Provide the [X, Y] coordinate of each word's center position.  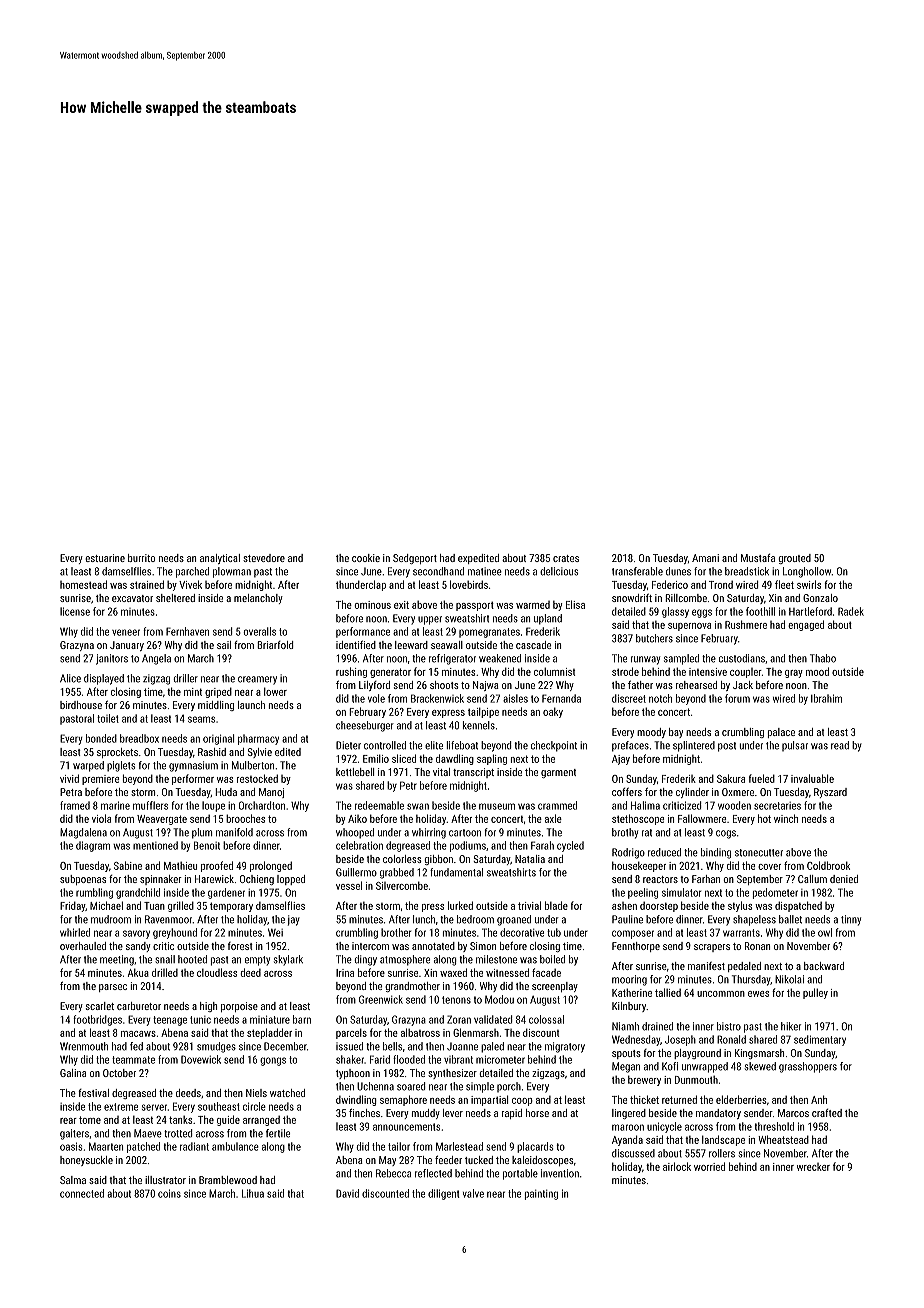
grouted [795, 559]
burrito [141, 558]
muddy [426, 1114]
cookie [366, 558]
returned [679, 1099]
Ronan [757, 946]
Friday [72, 906]
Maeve [148, 1133]
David [347, 1193]
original [218, 739]
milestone [496, 959]
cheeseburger [365, 726]
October [119, 1073]
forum [737, 698]
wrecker [813, 1167]
